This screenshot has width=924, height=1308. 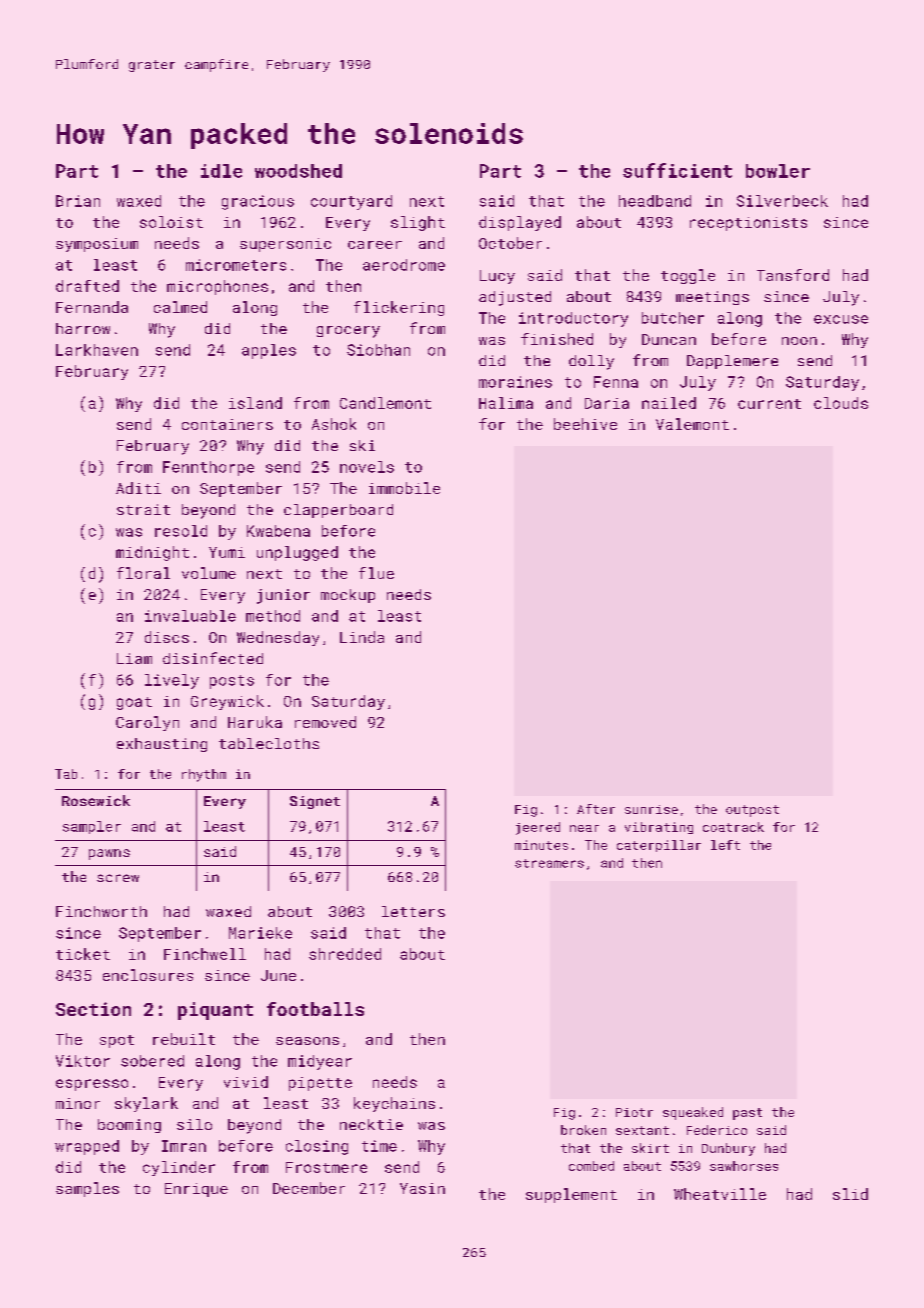 What do you see at coordinates (585, 424) in the screenshot?
I see `beehive` at bounding box center [585, 424].
